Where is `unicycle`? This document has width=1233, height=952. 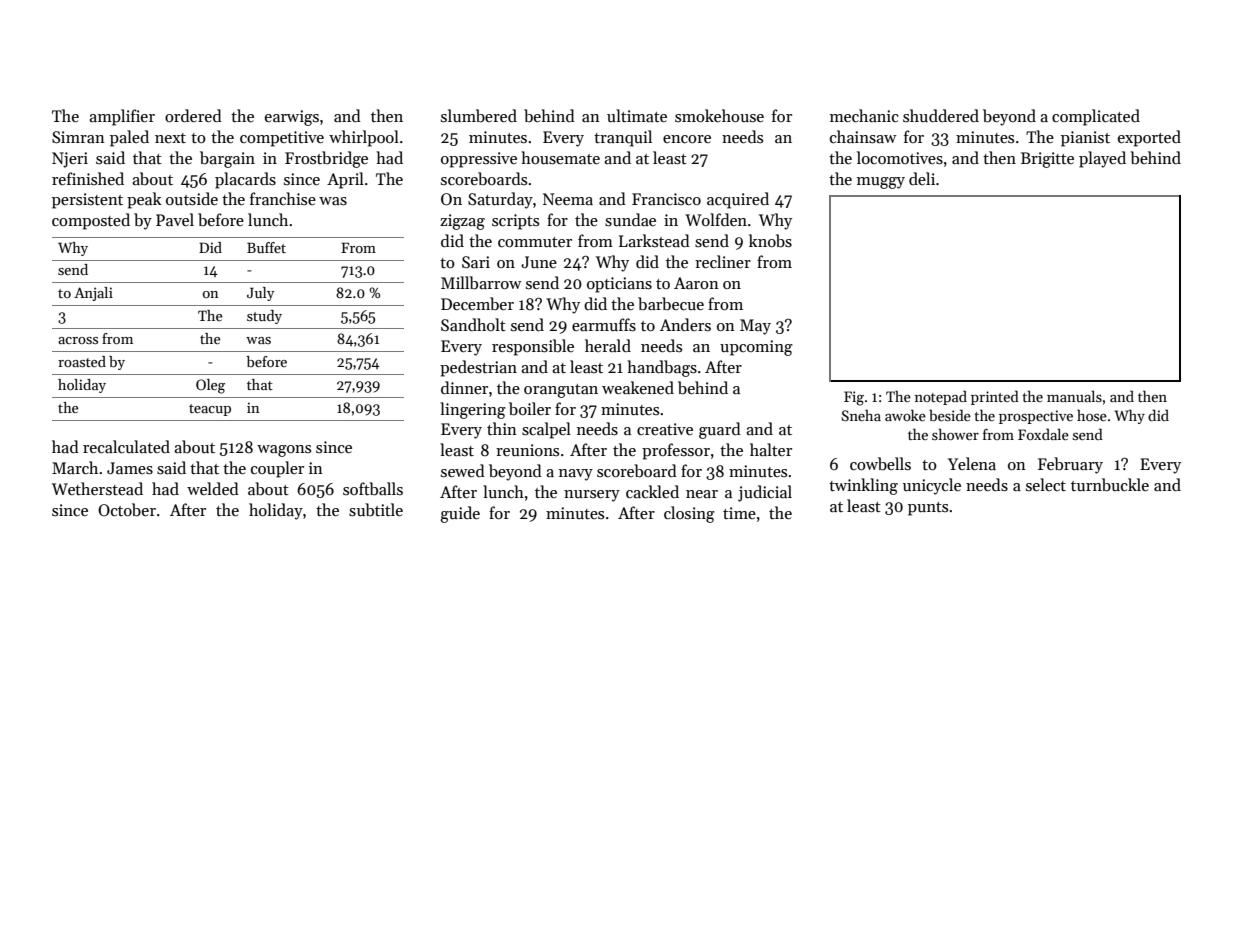 unicycle is located at coordinates (932, 486).
